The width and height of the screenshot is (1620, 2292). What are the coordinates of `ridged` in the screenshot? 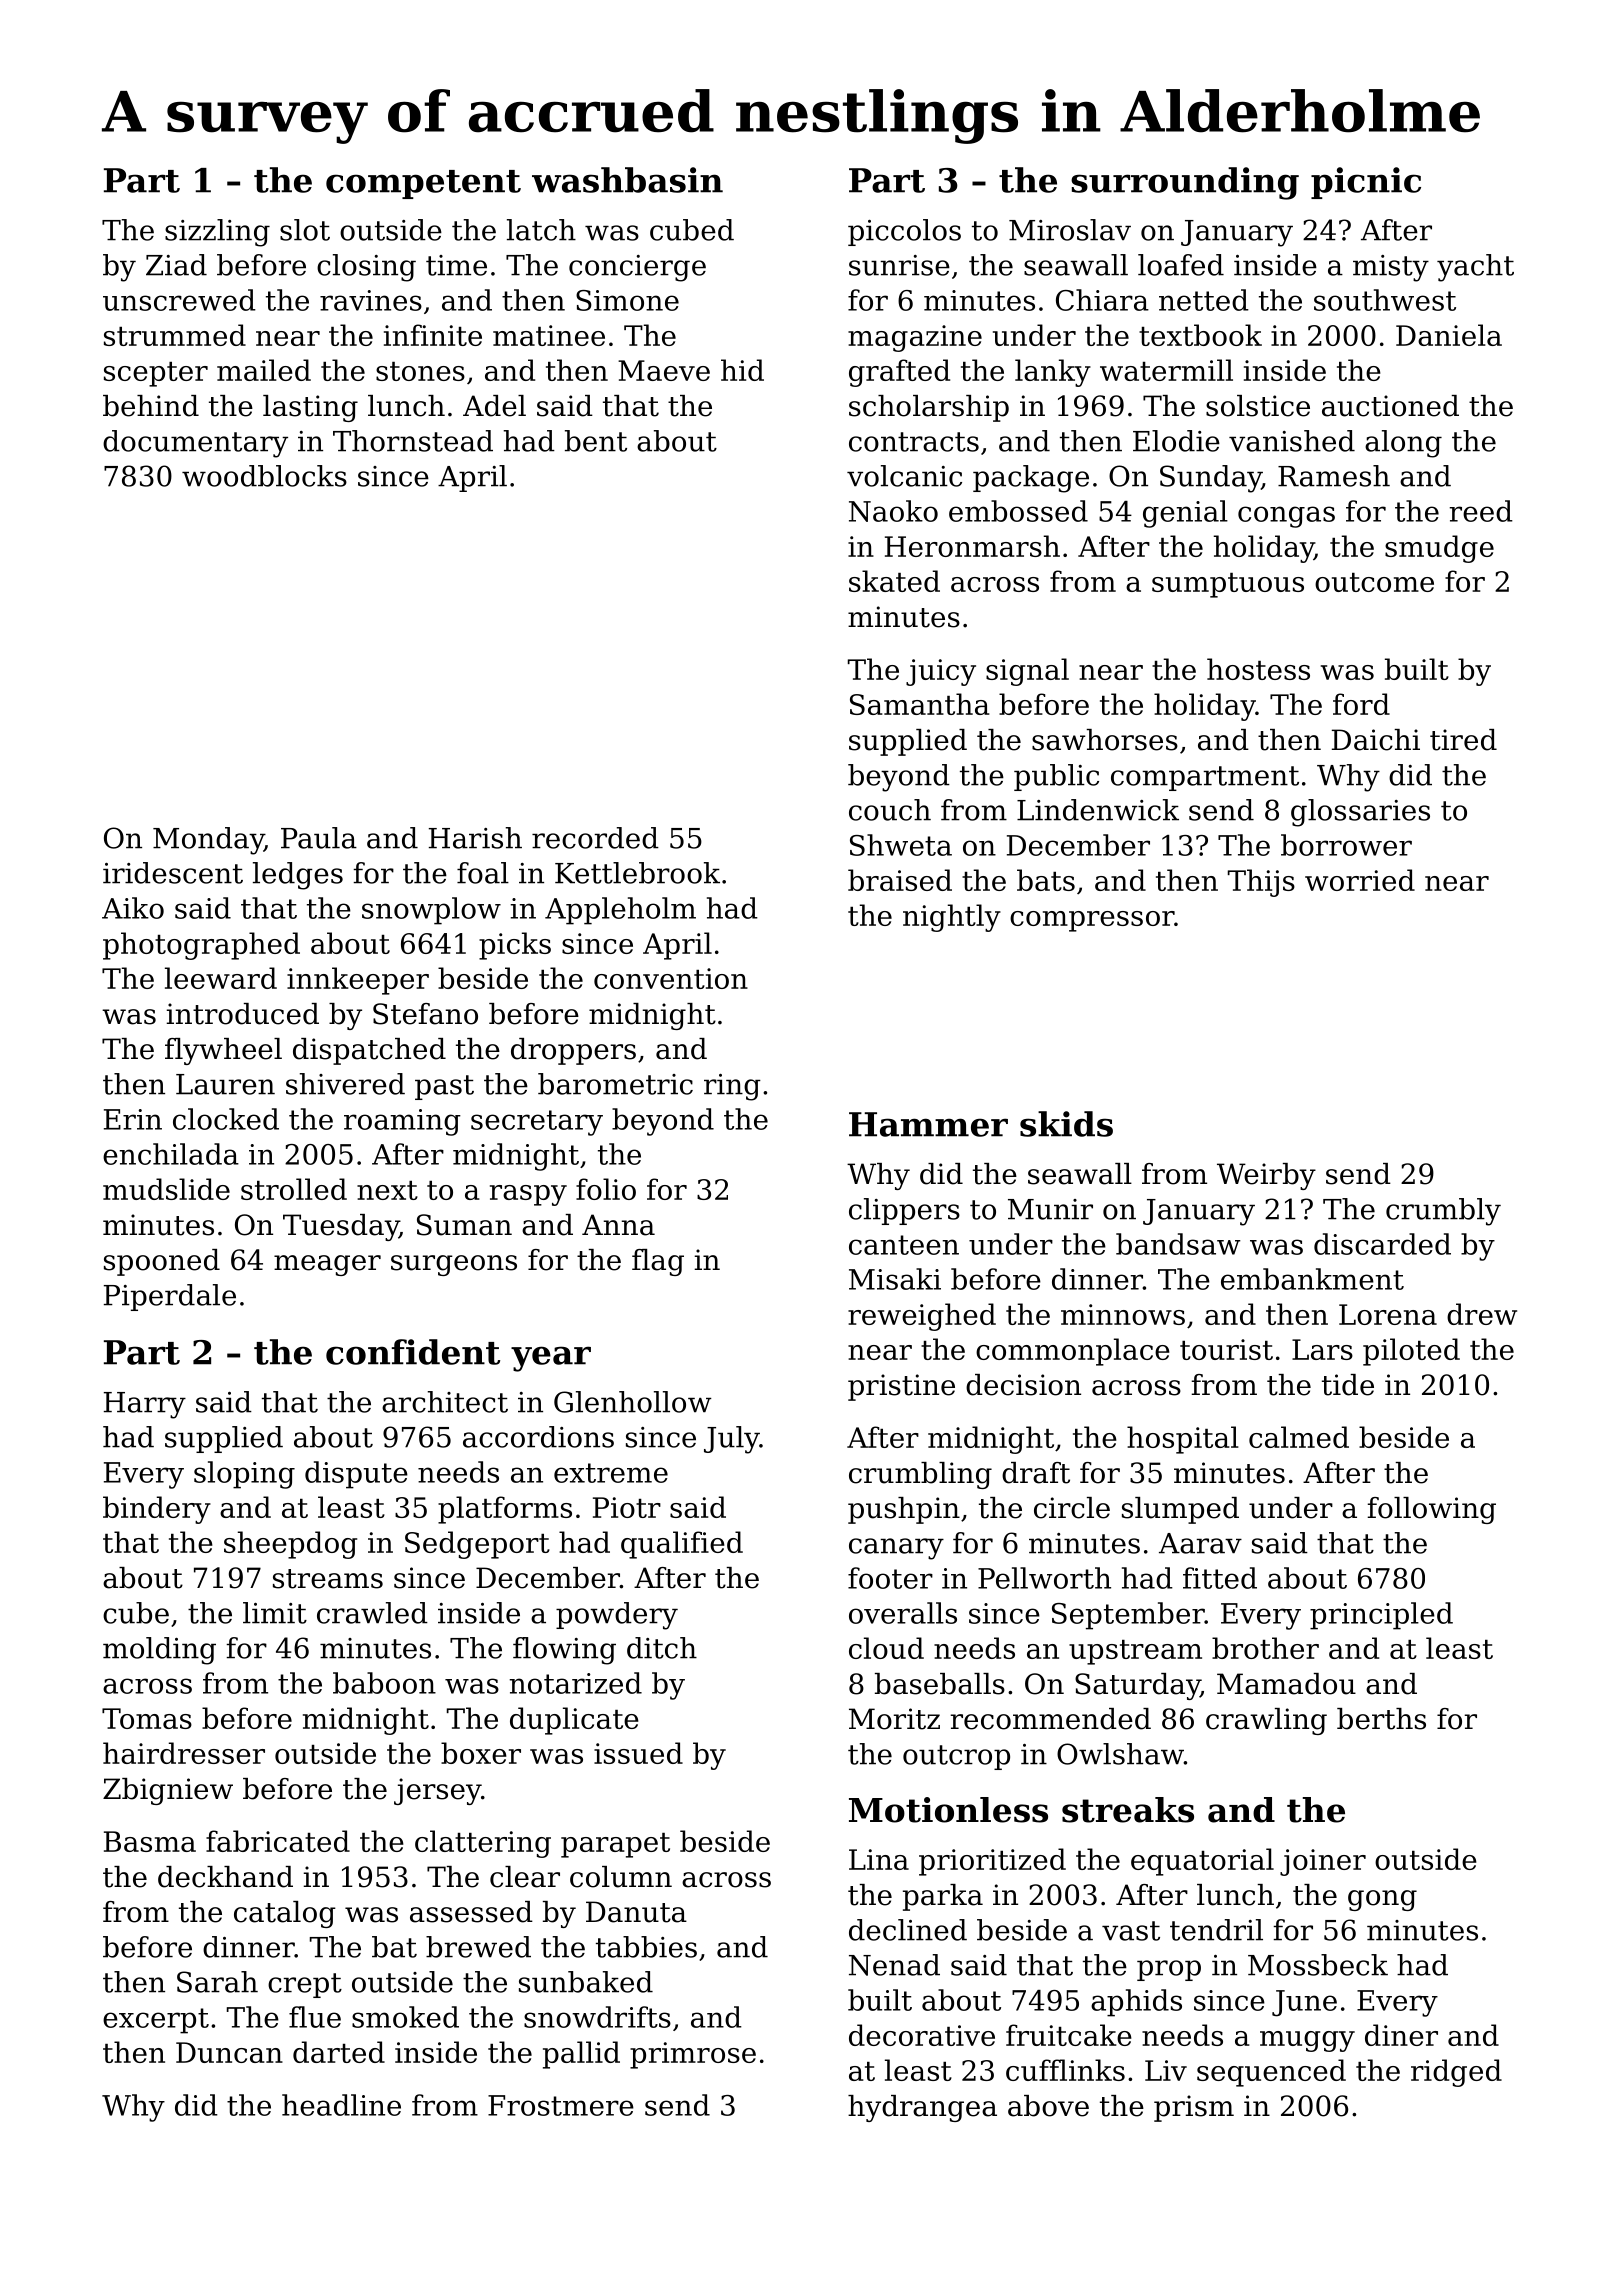 It's located at (1456, 2073).
